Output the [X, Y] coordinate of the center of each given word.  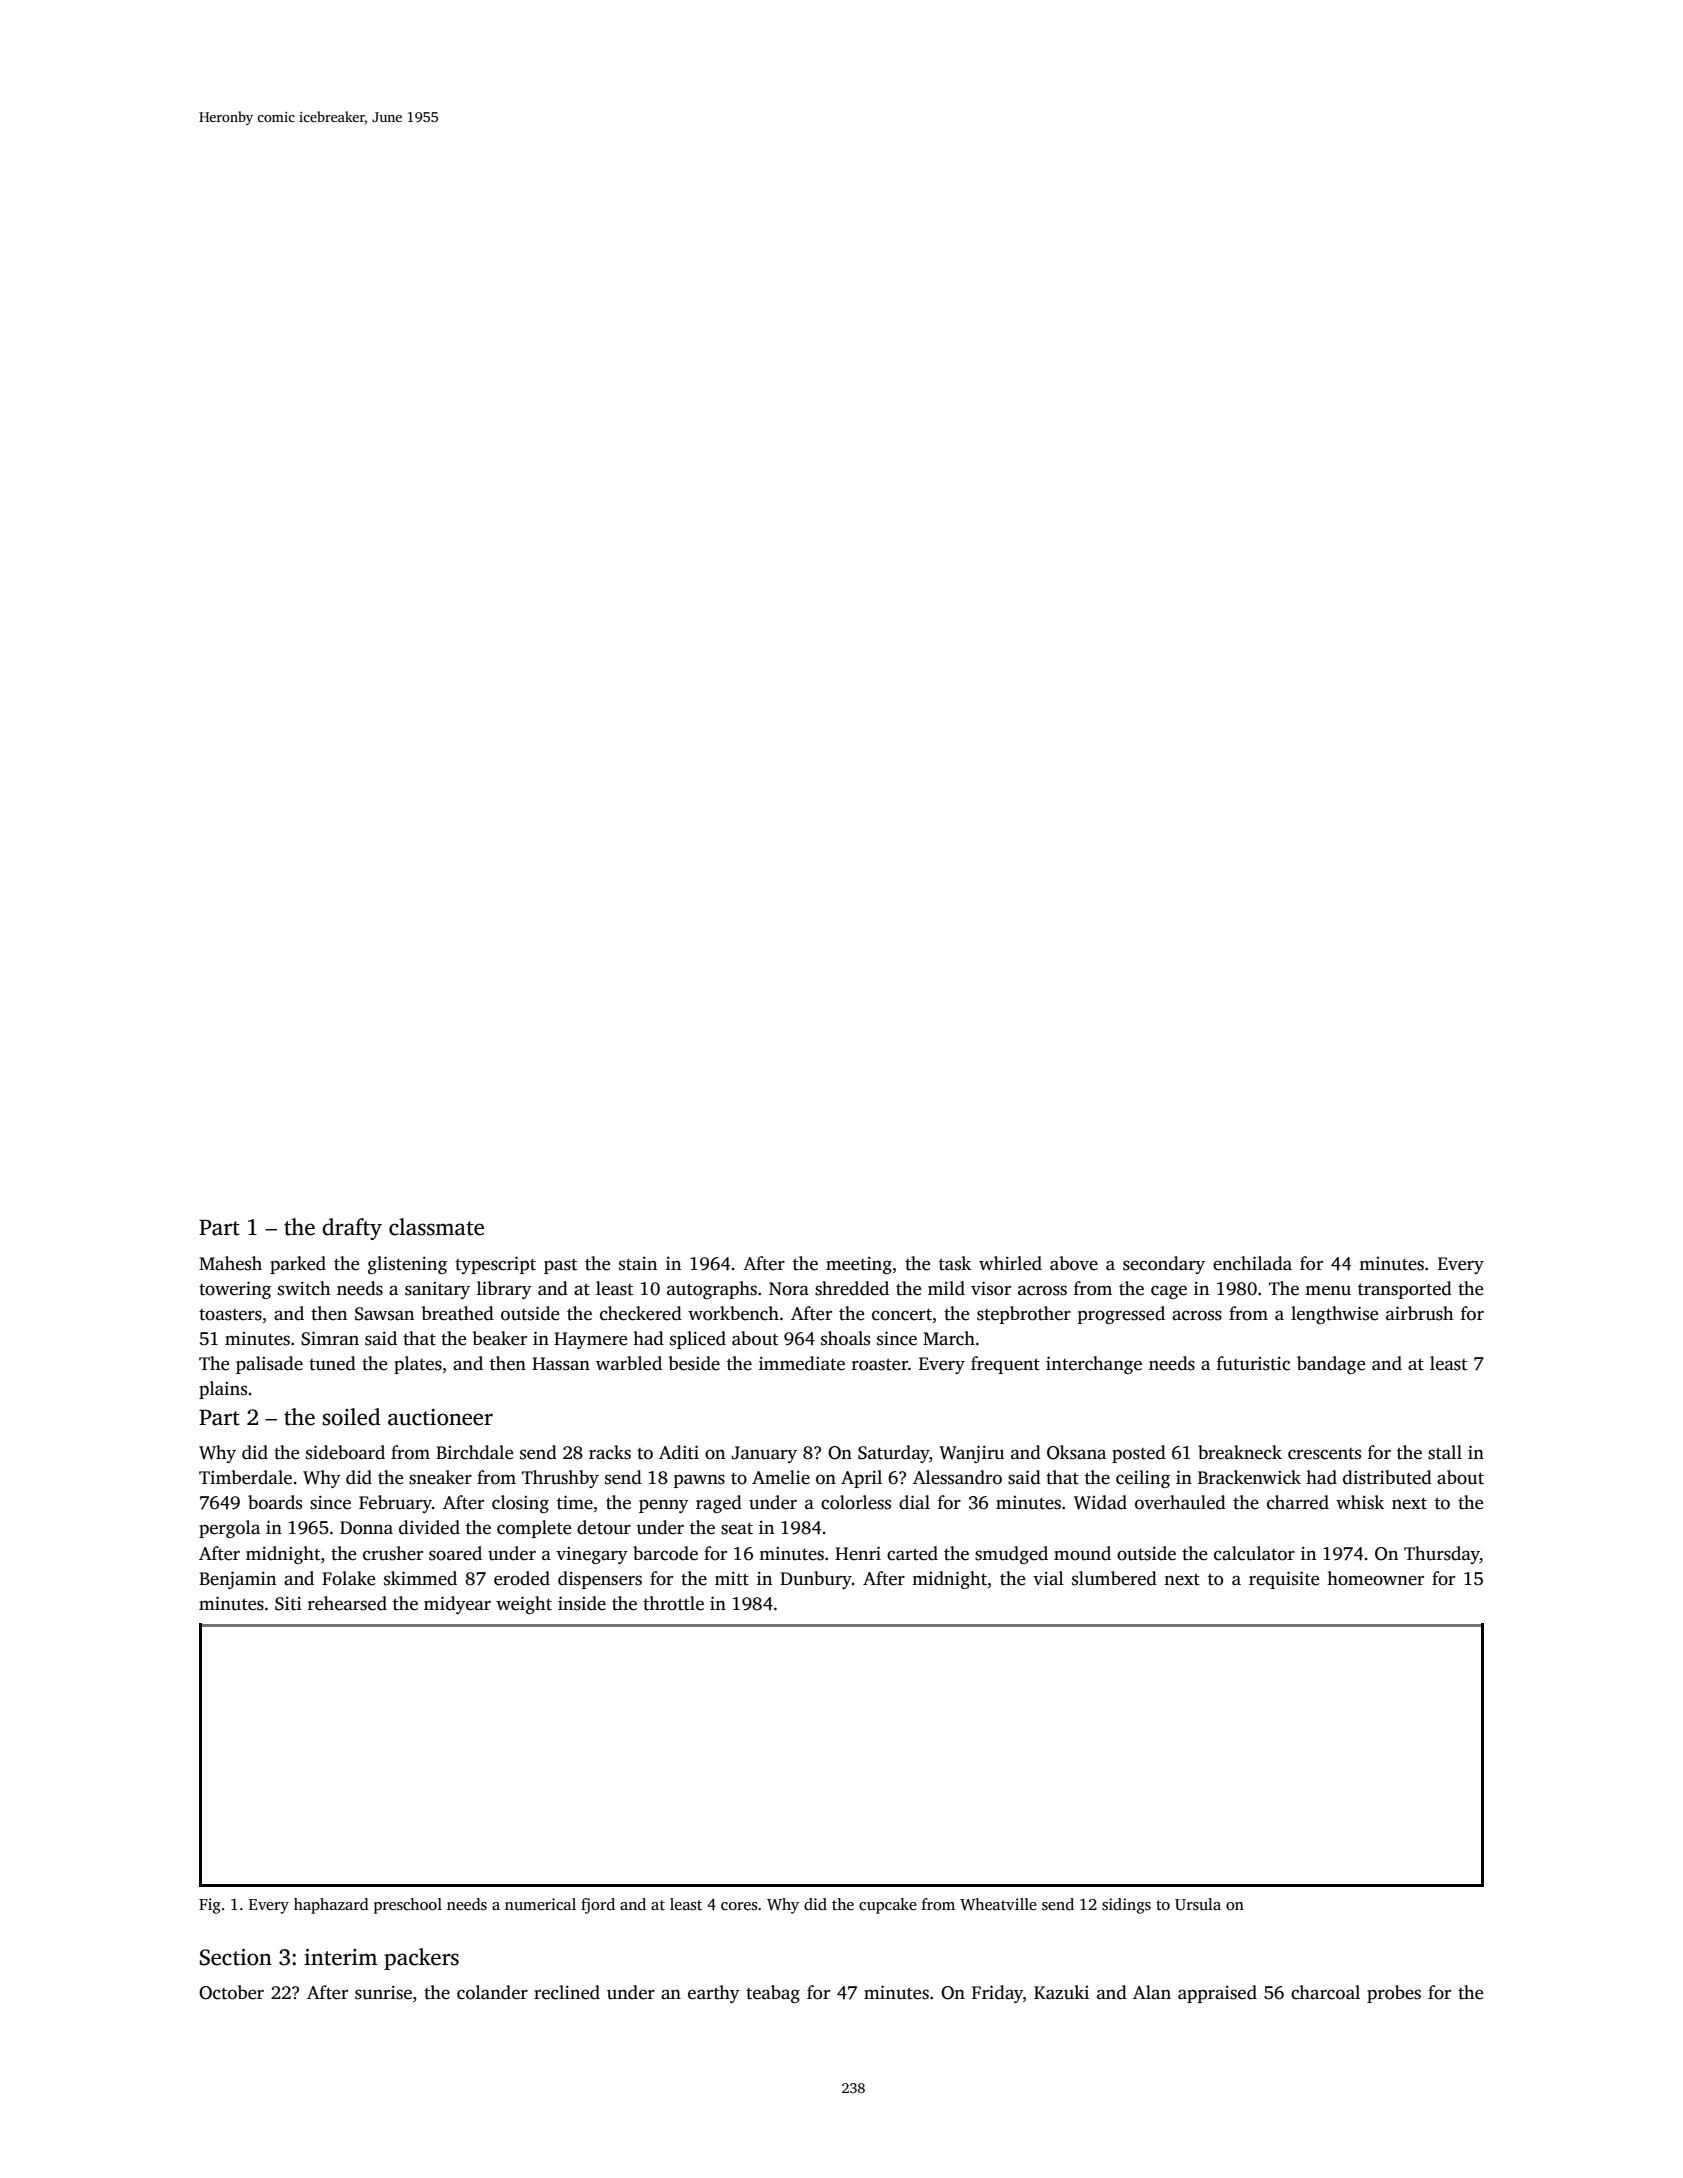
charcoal [1325, 1992]
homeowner [1375, 1578]
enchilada [1252, 1263]
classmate [436, 1227]
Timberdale [245, 1477]
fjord [598, 1906]
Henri [858, 1553]
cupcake [888, 1906]
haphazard [331, 1906]
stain [638, 1263]
